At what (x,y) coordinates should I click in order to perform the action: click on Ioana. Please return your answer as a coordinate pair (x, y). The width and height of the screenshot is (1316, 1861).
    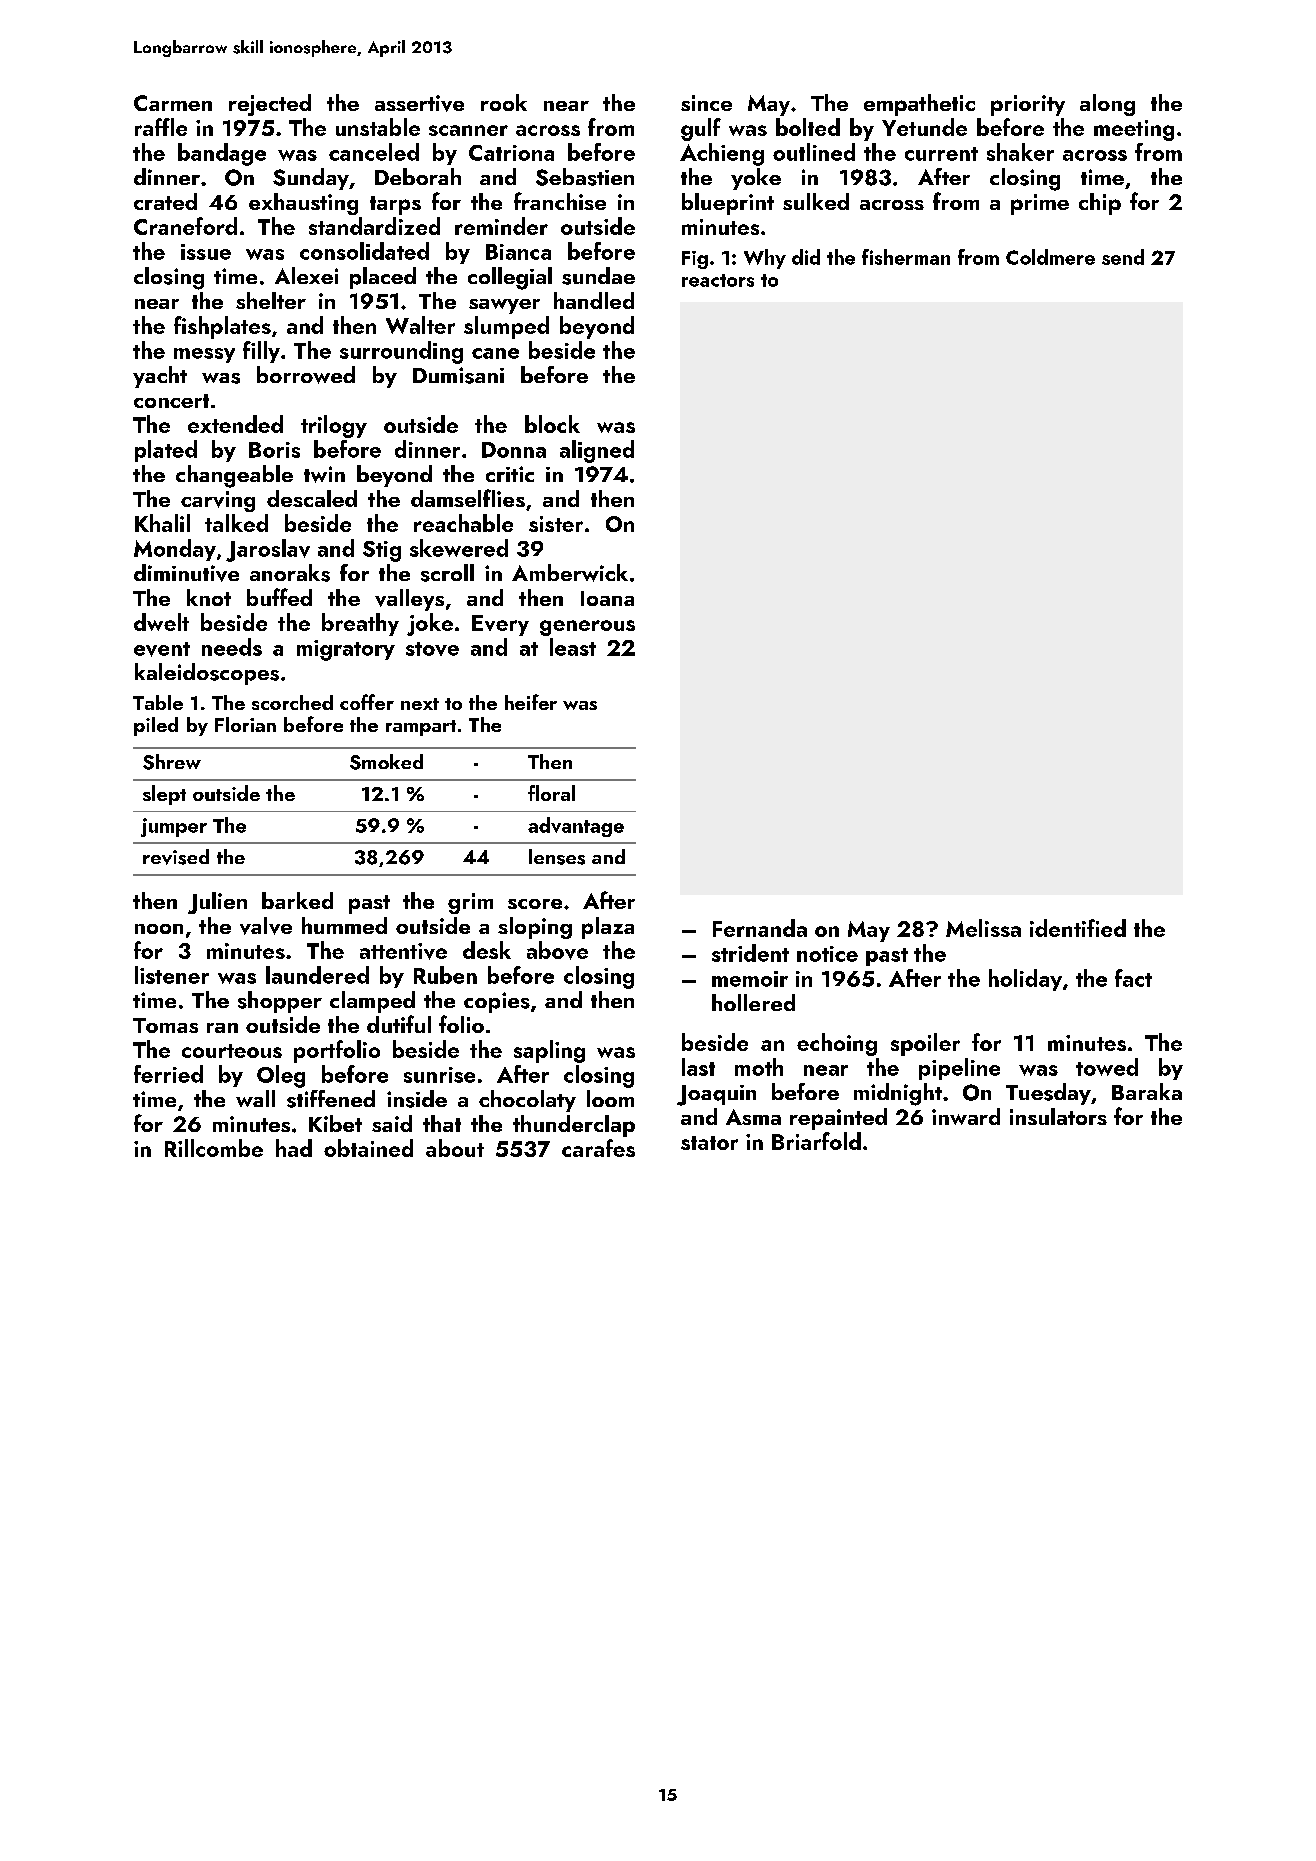
    Looking at the image, I should click on (607, 598).
